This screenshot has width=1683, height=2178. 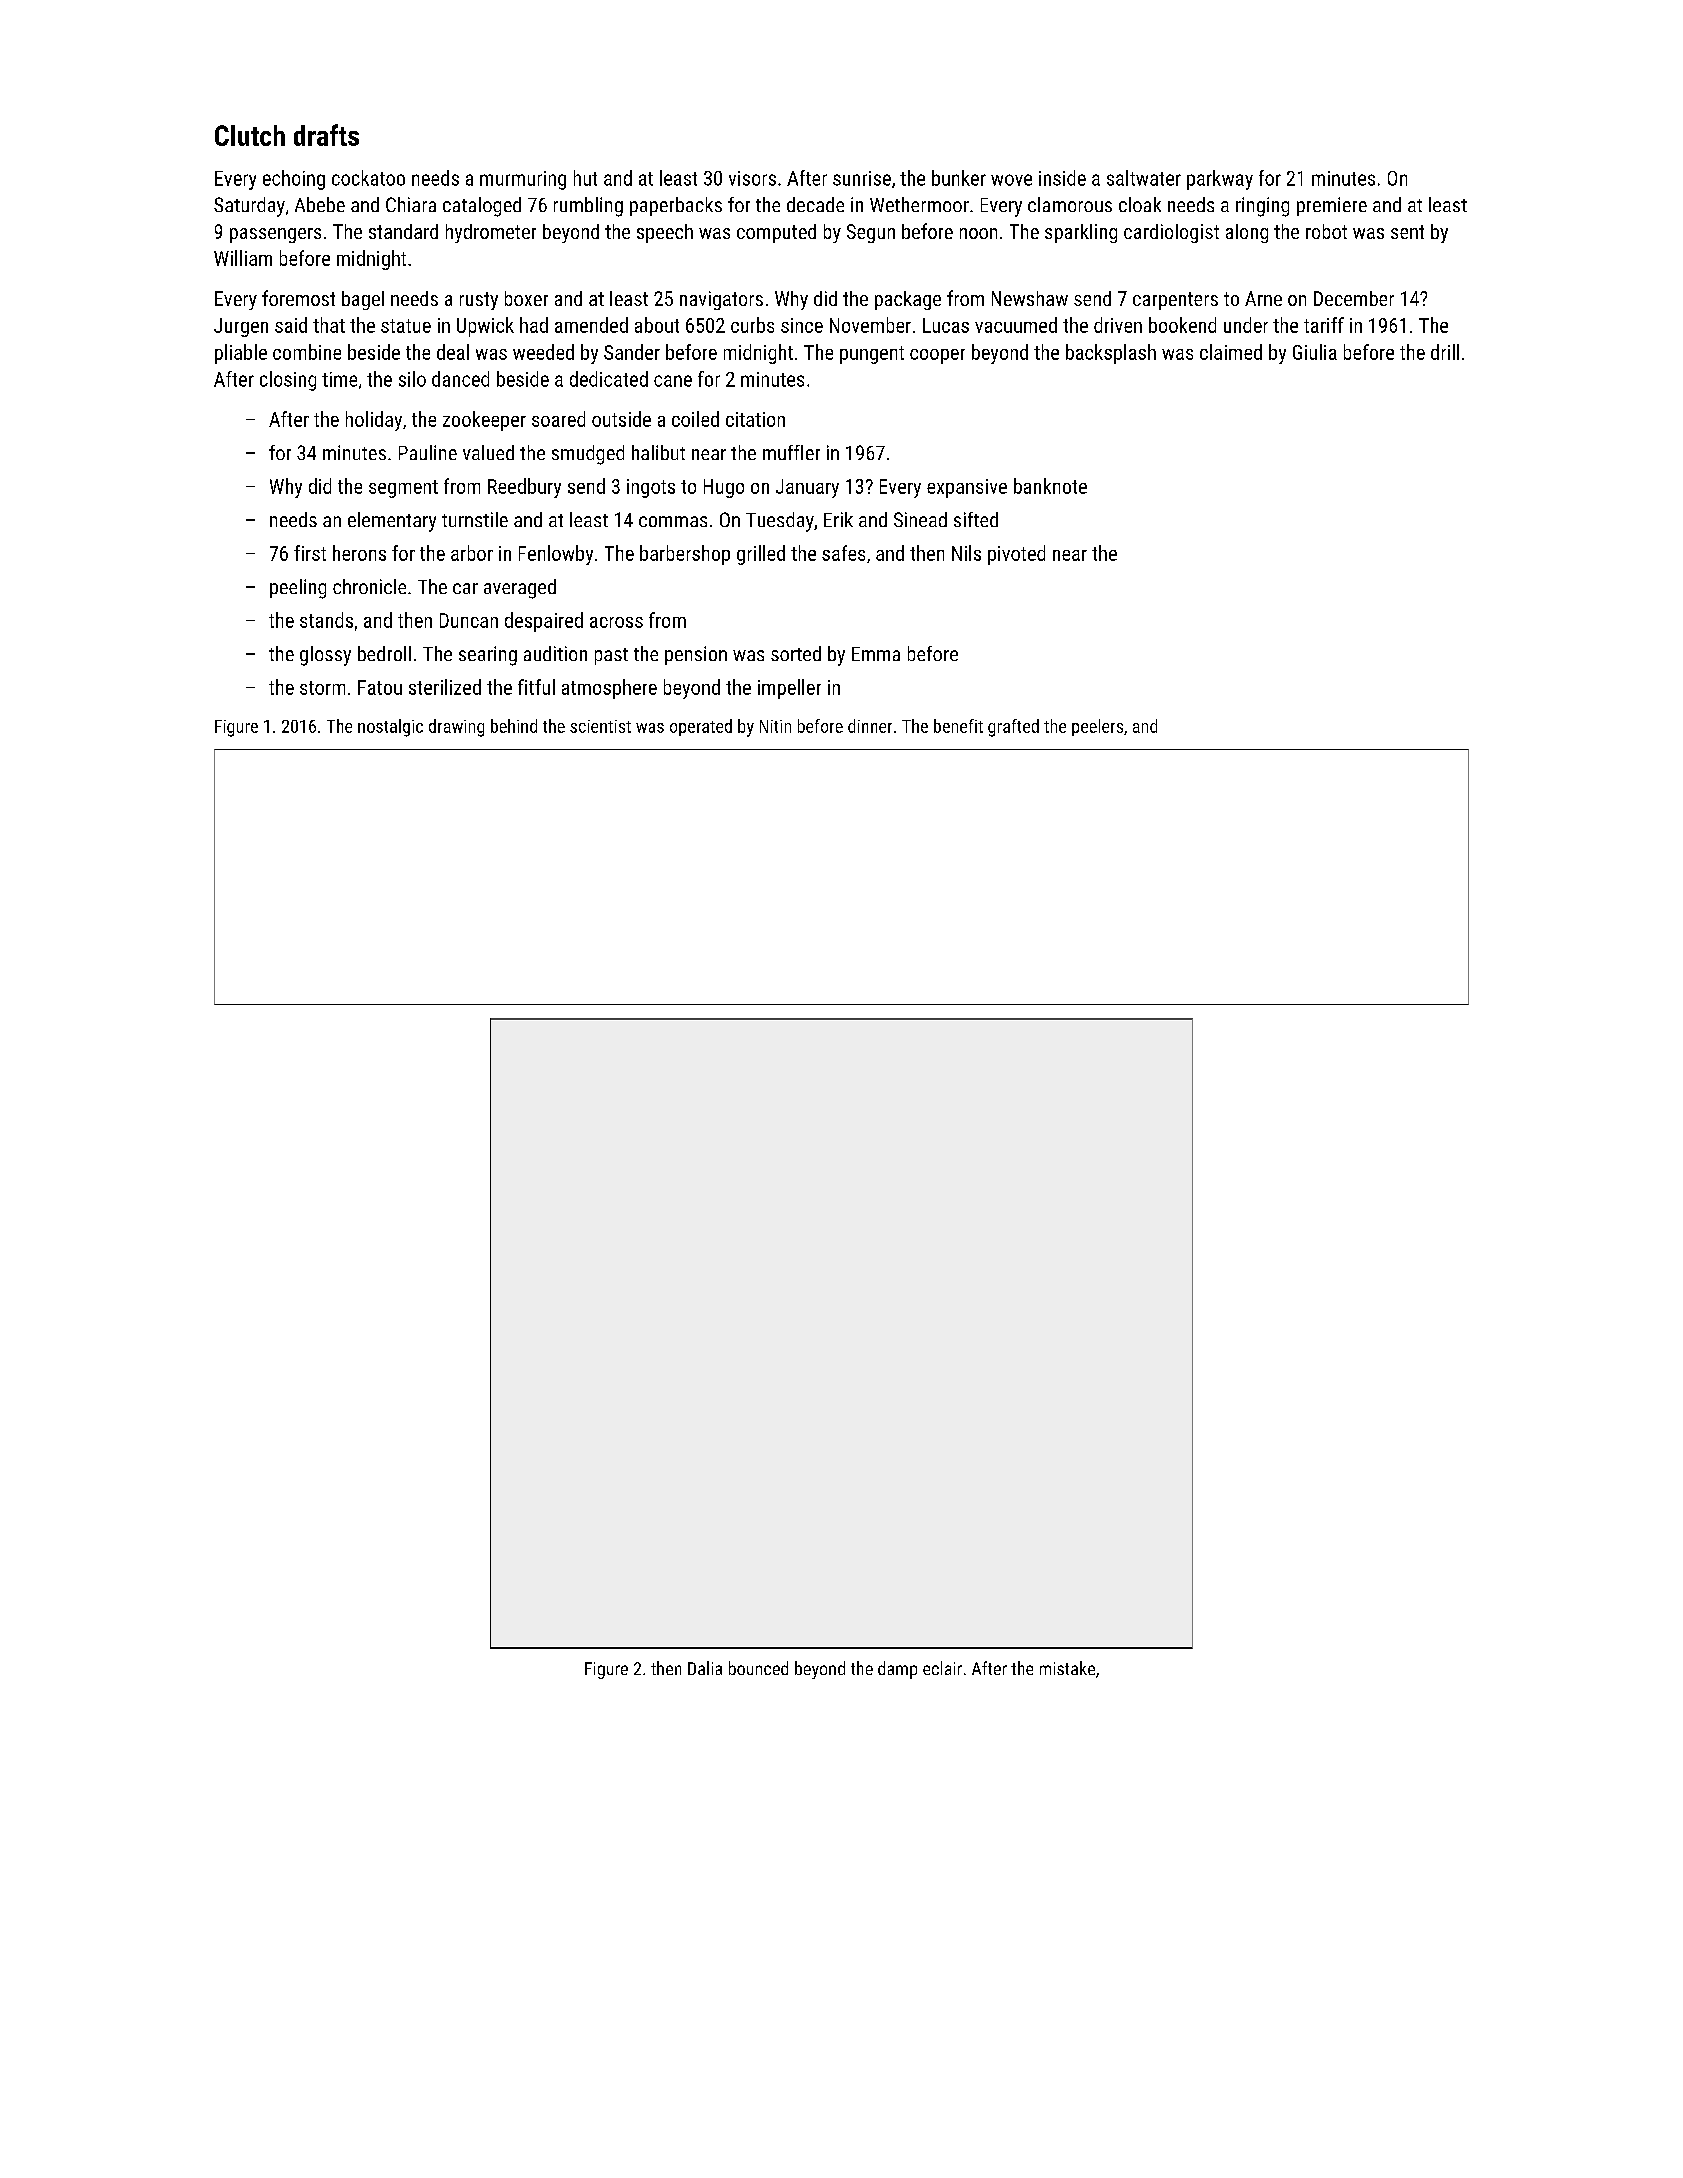 I want to click on mistake, so click(x=1067, y=1668).
